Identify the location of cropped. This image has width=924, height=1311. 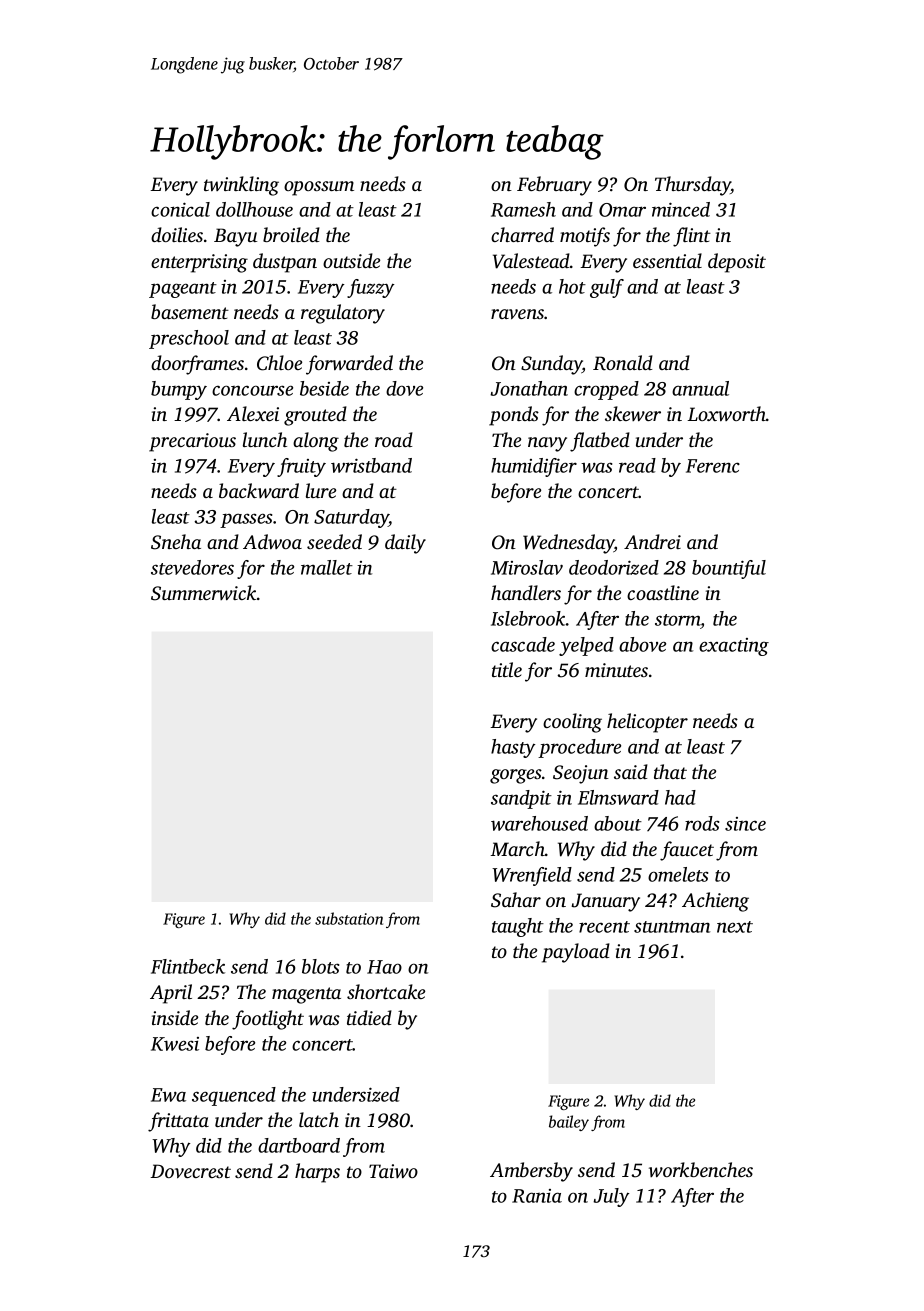
(606, 390).
